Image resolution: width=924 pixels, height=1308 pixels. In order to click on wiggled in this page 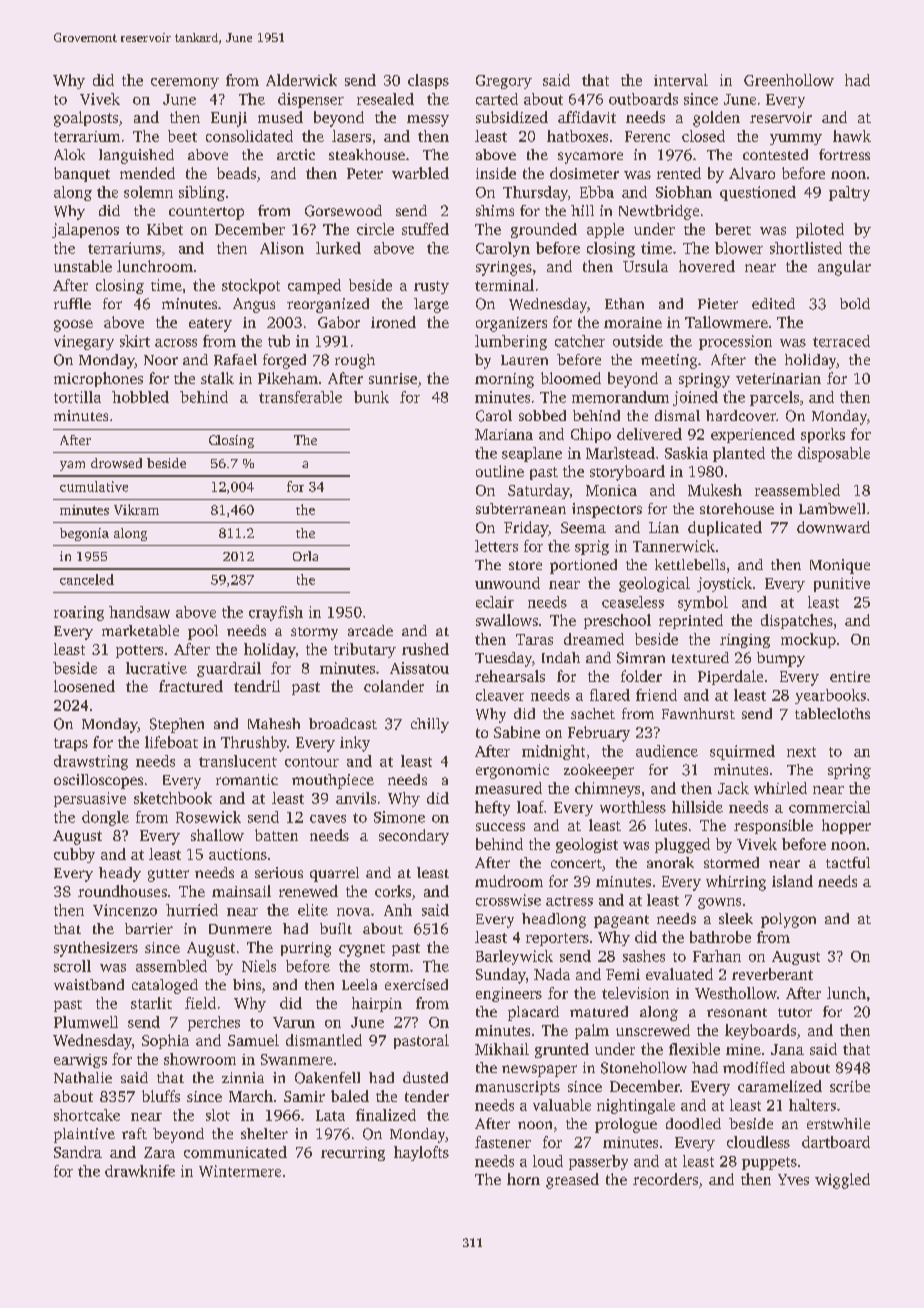, I will do `click(842, 1181)`.
